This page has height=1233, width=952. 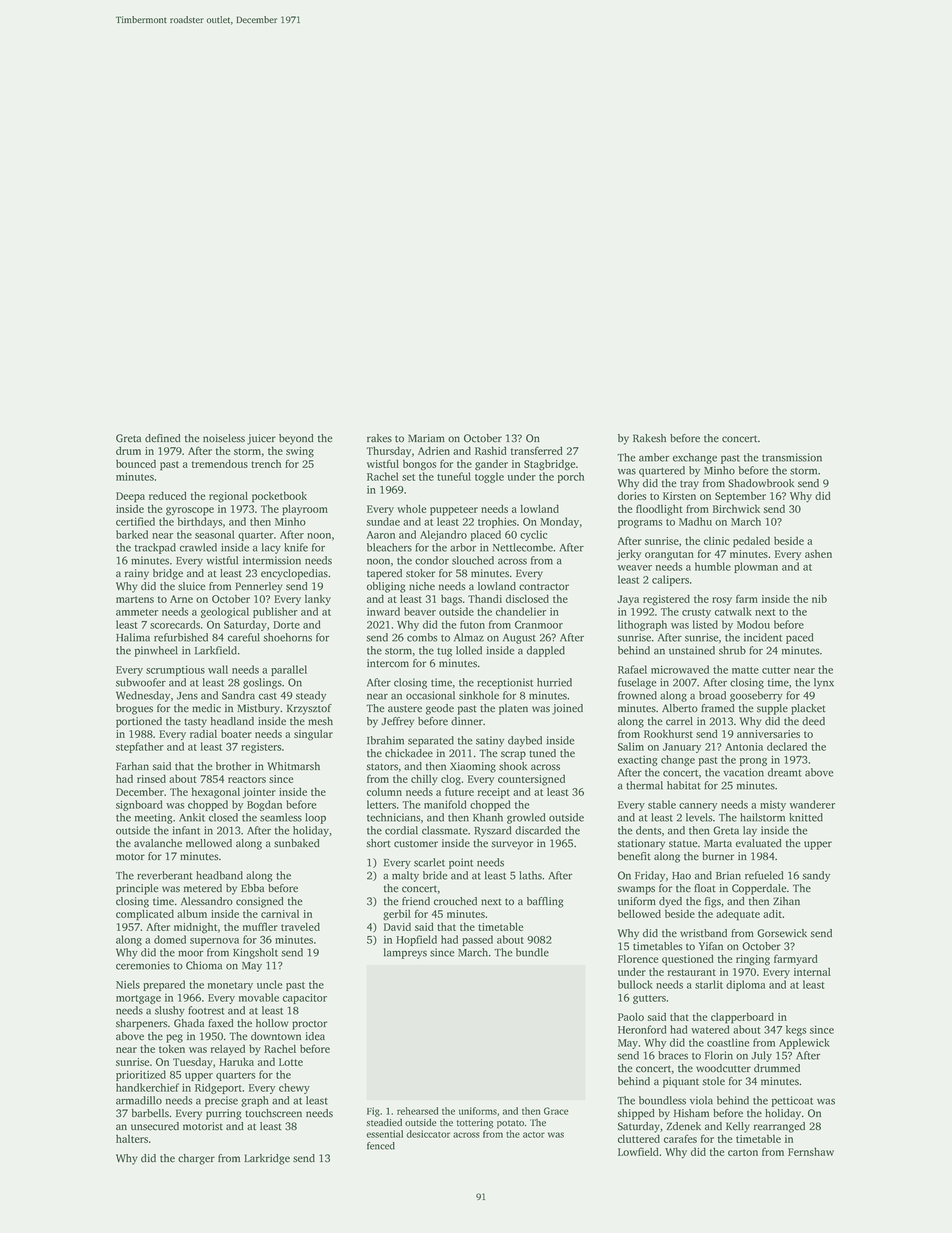 I want to click on whole, so click(x=411, y=509).
